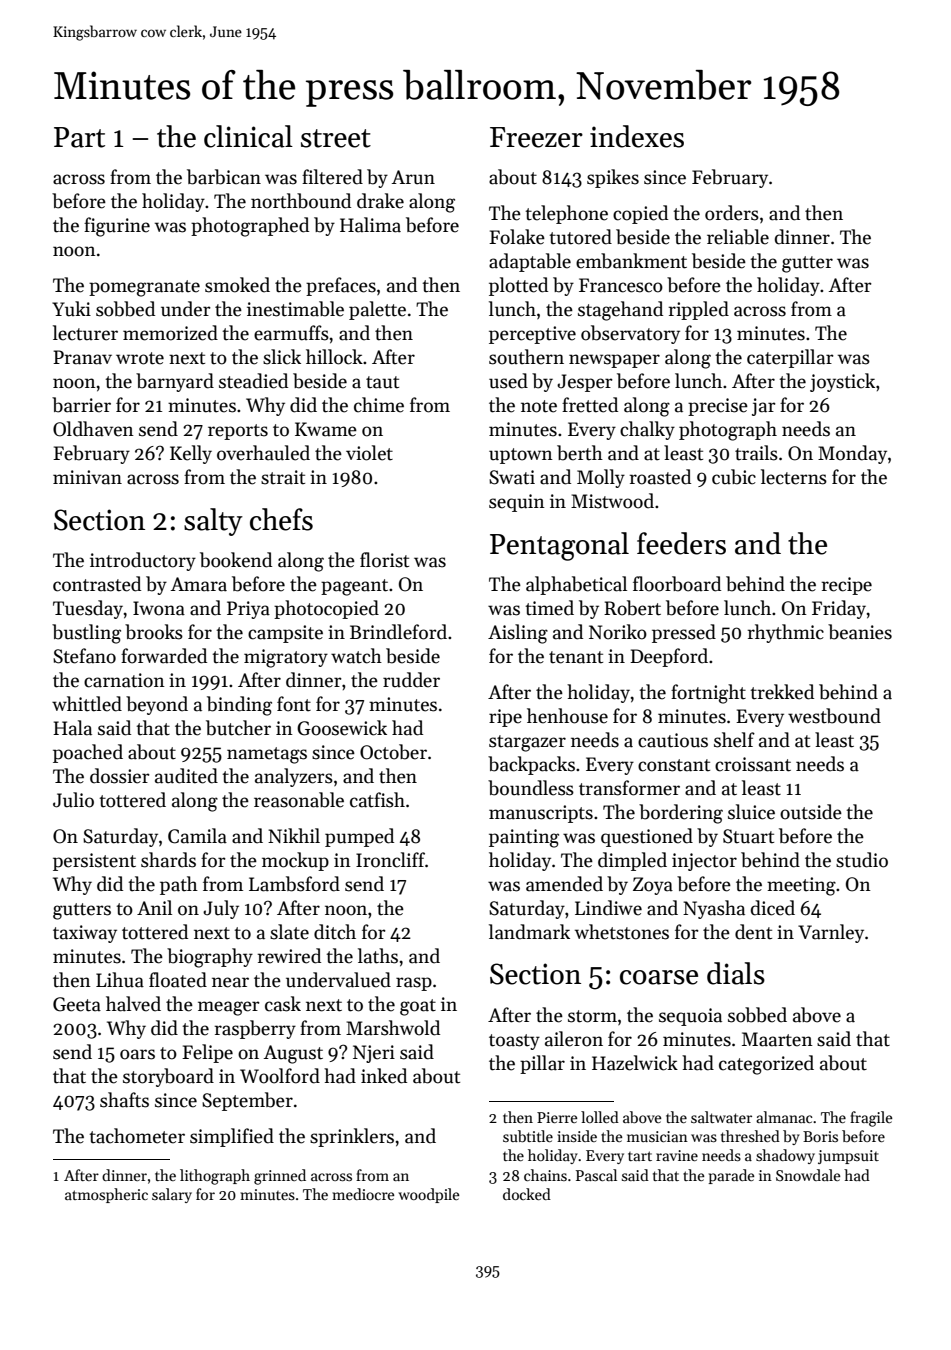 The height and width of the screenshot is (1350, 951). Describe the element at coordinates (831, 933) in the screenshot. I see `Varnley` at that location.
